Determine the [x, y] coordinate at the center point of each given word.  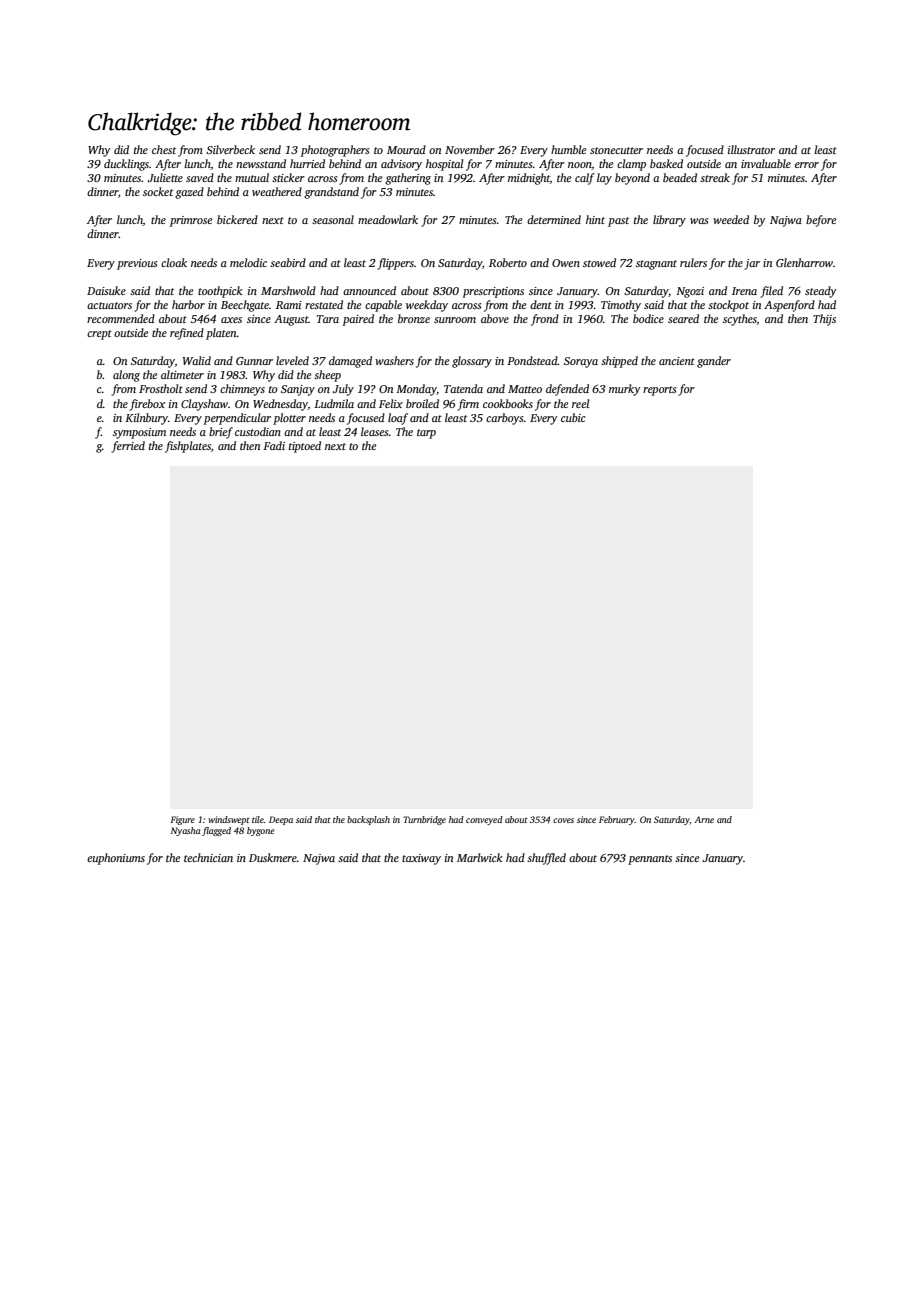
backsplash [368, 820]
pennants [650, 860]
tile [258, 819]
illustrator [751, 149]
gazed [189, 193]
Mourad [406, 149]
